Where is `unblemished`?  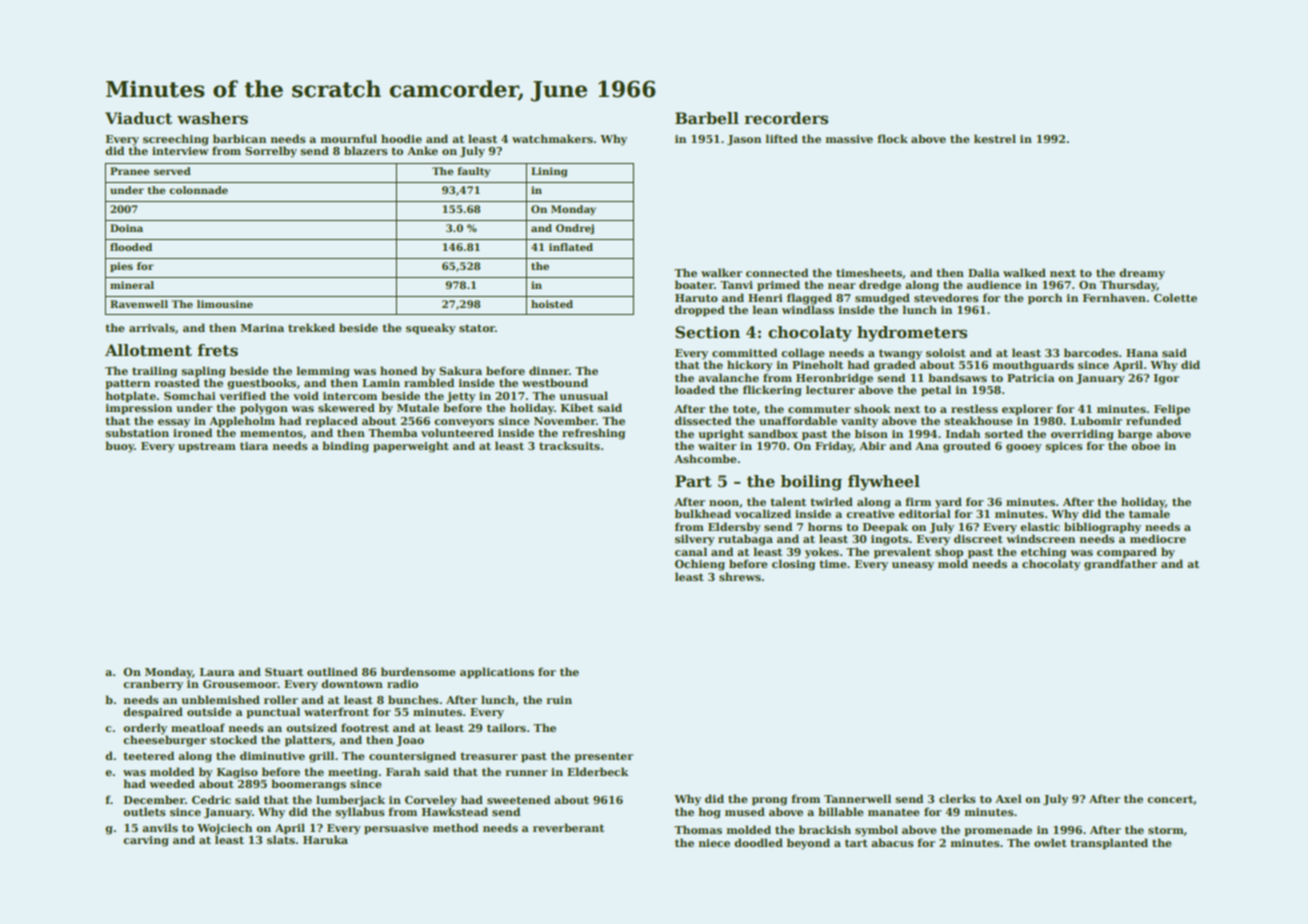
unblemished is located at coordinates (220, 699).
